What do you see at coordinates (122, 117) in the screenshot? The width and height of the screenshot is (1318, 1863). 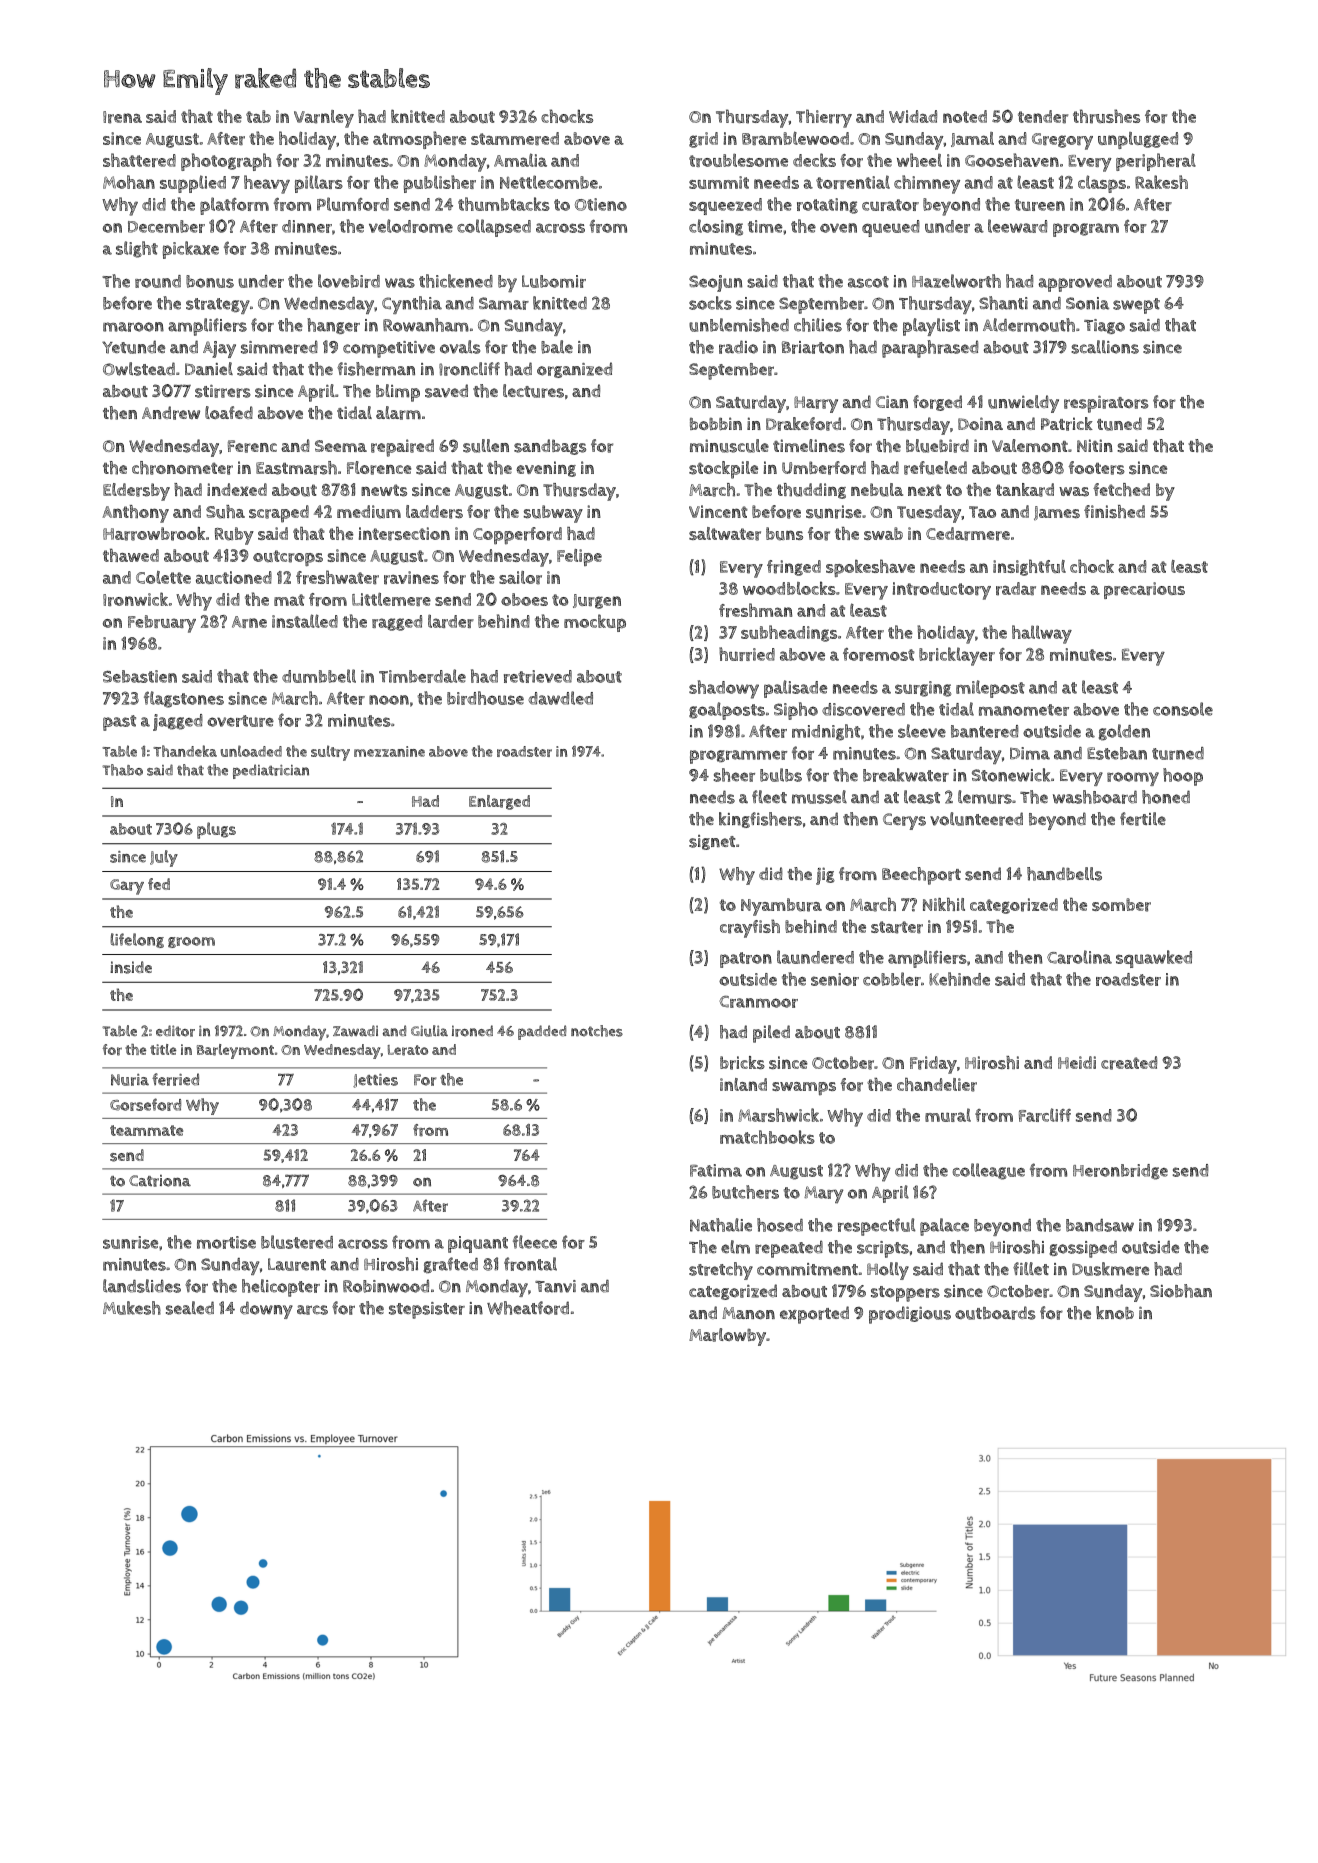 I see `Irena` at bounding box center [122, 117].
